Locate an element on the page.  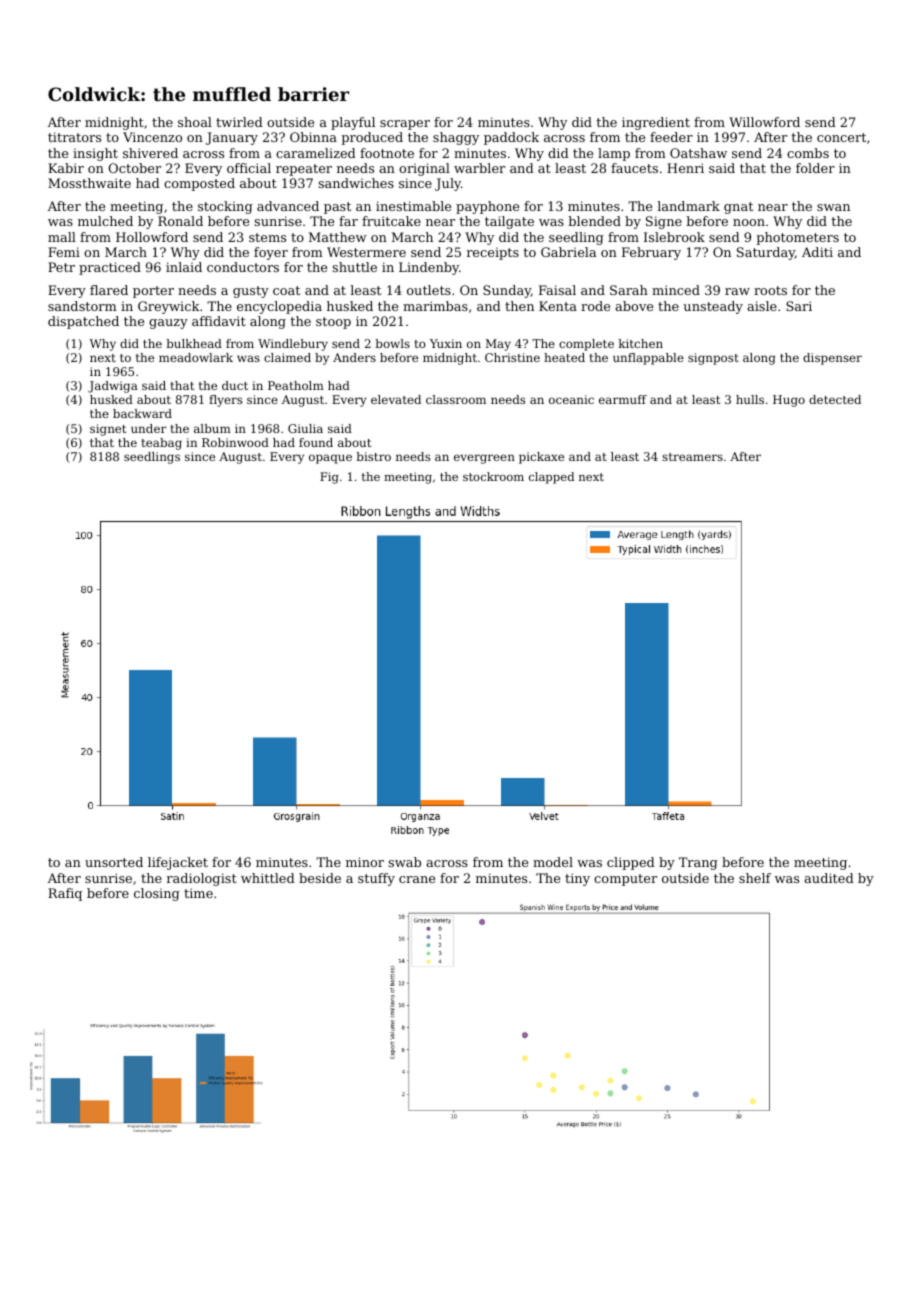
minor is located at coordinates (365, 862).
